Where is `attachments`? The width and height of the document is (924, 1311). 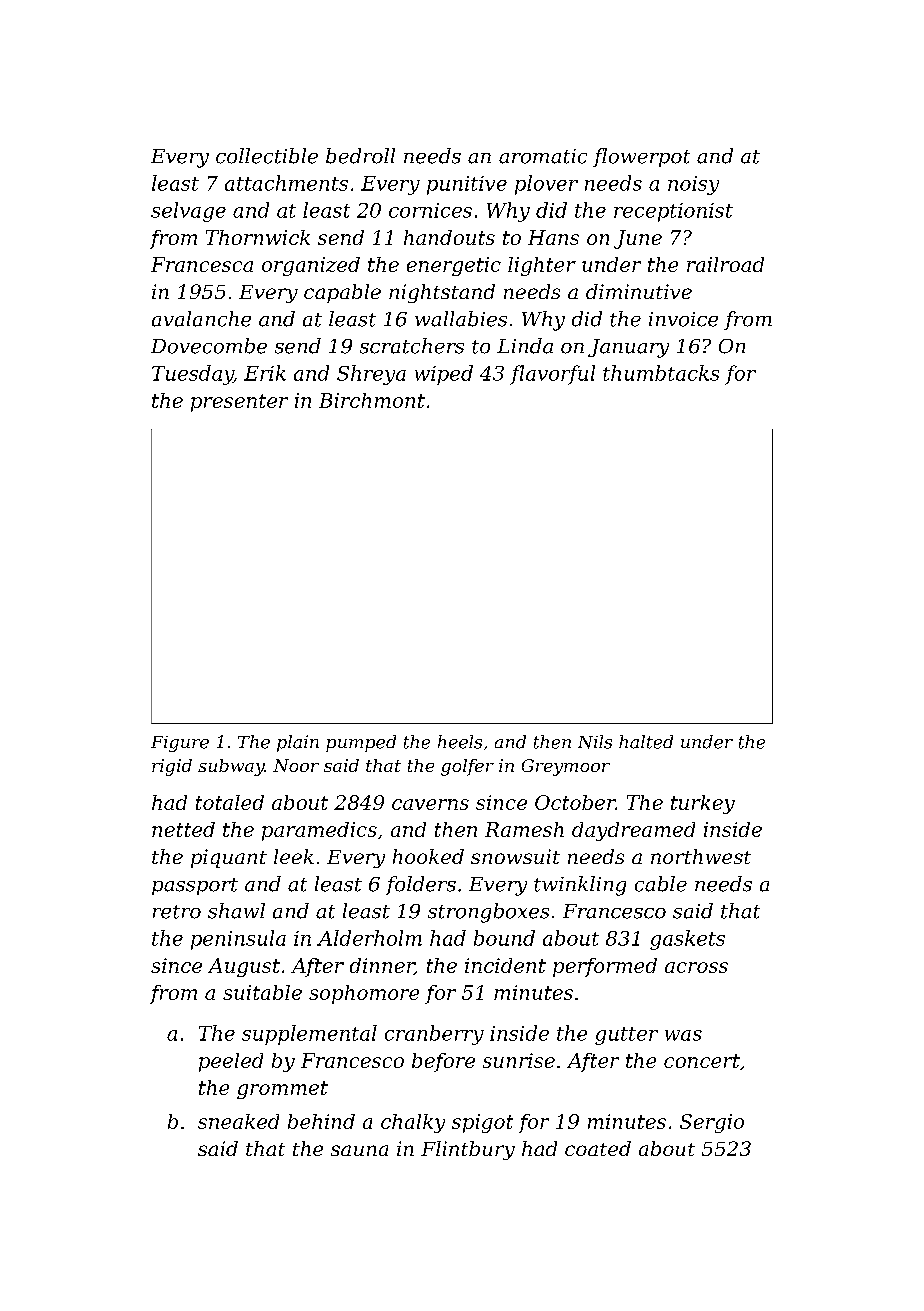
attachments is located at coordinates (286, 183).
